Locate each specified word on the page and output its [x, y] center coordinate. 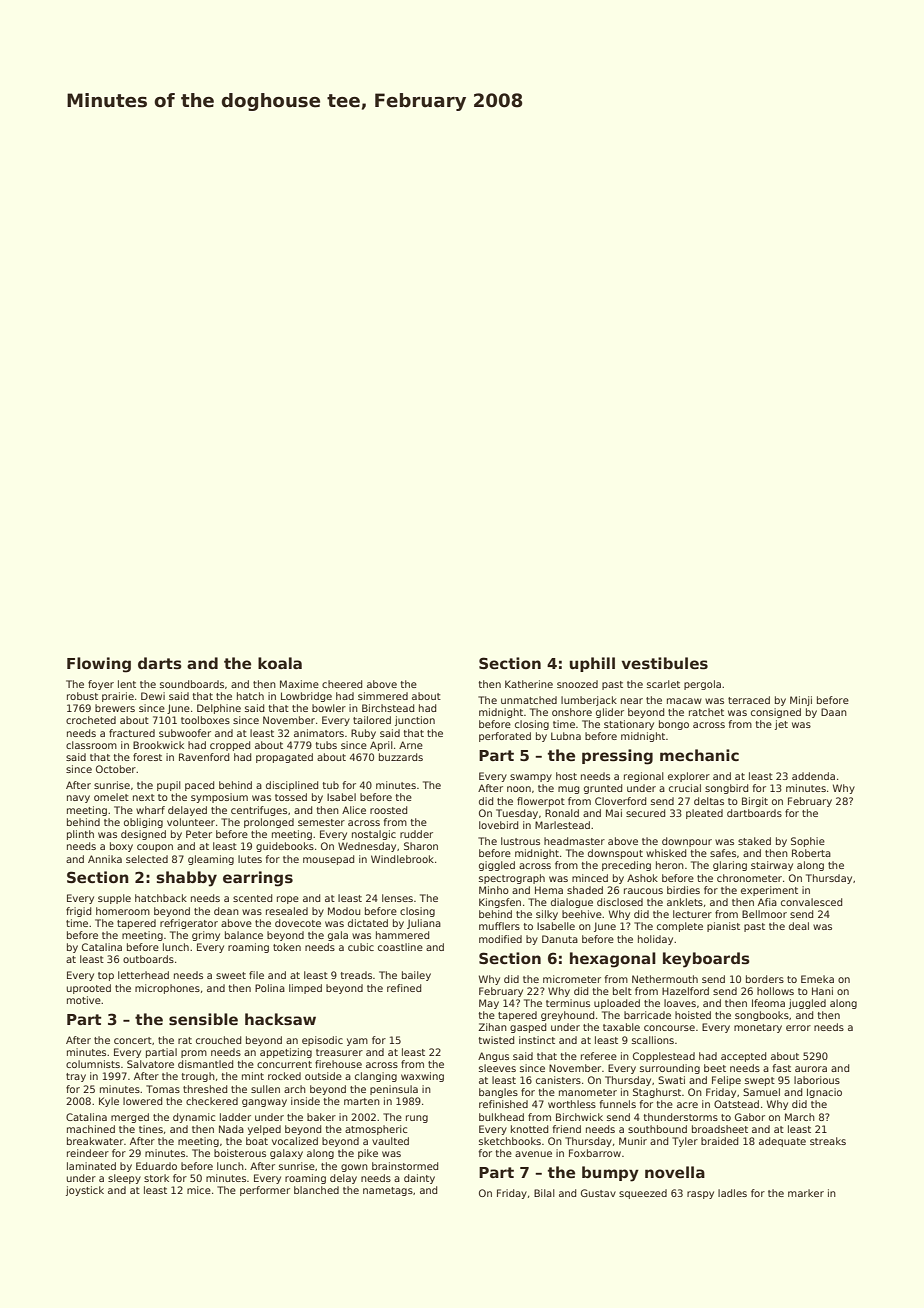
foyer [101, 685]
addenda [813, 776]
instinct [537, 1040]
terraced [749, 700]
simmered [383, 696]
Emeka [817, 979]
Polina [270, 988]
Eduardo [156, 1166]
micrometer [572, 979]
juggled [807, 1004]
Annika [105, 859]
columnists [93, 1064]
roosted [388, 810]
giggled [497, 866]
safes [723, 853]
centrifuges [259, 811]
